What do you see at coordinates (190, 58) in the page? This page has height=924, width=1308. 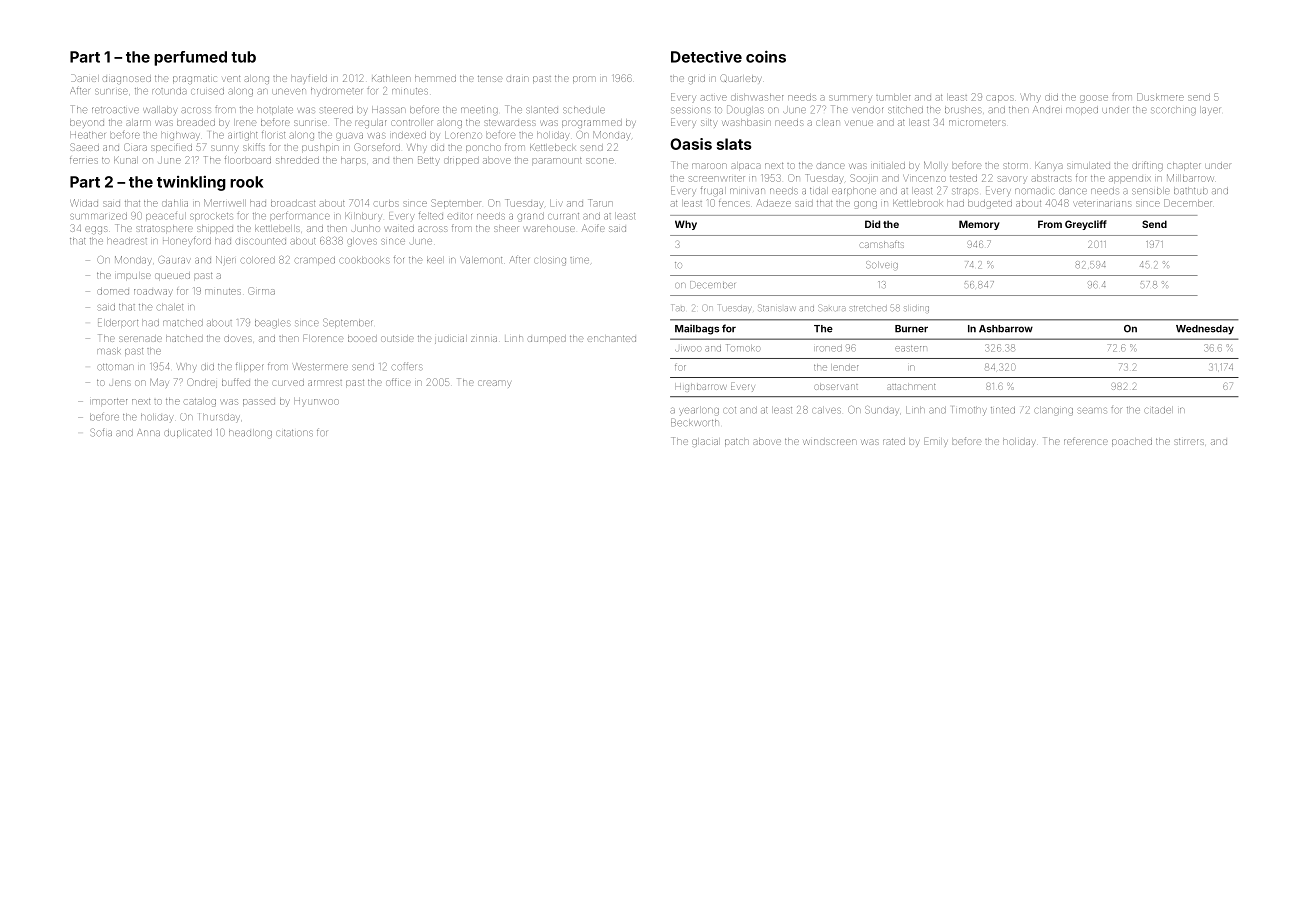 I see `perfumed` at bounding box center [190, 58].
